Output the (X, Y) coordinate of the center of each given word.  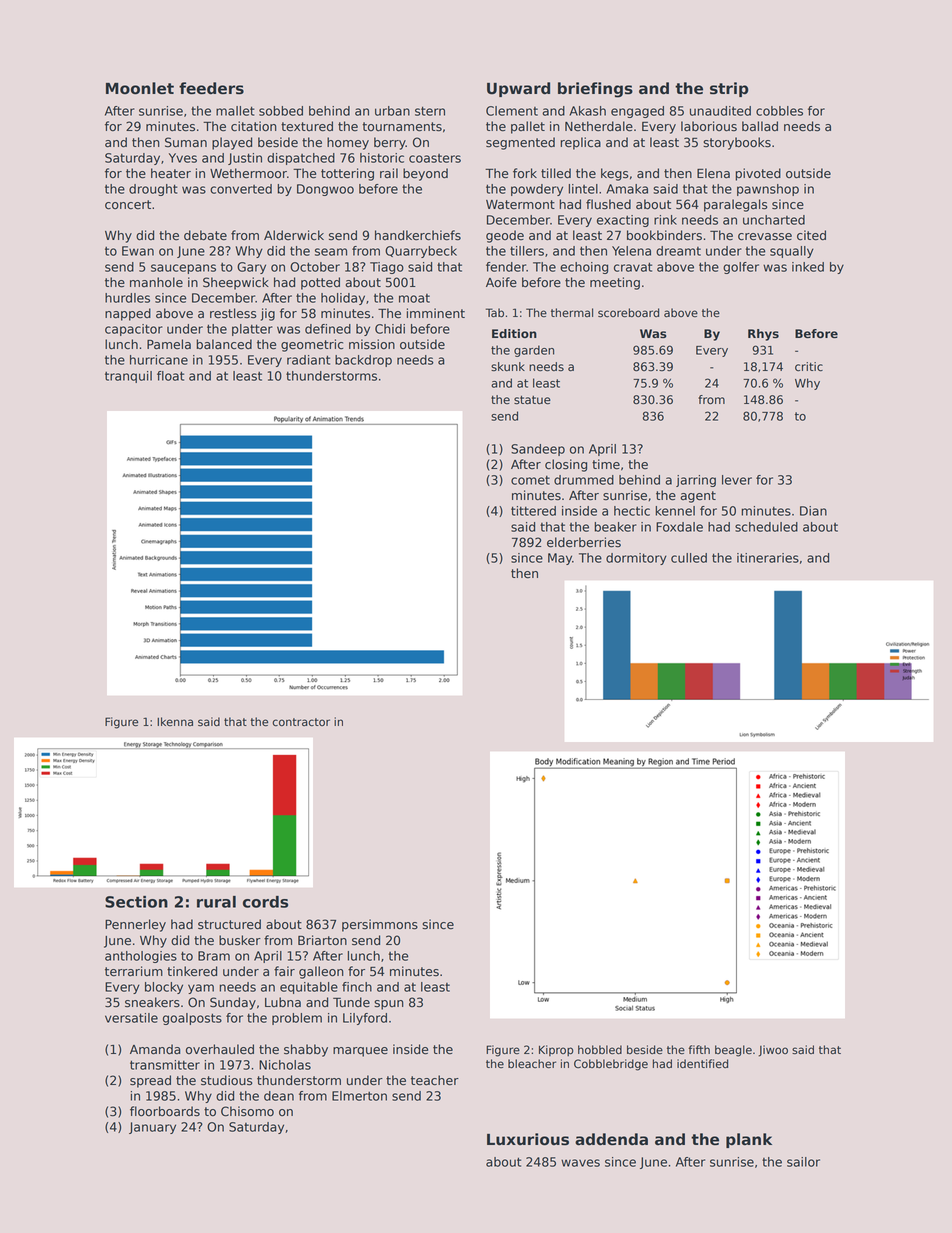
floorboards (165, 1111)
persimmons (380, 925)
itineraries (768, 558)
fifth (699, 1049)
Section (136, 902)
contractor (301, 722)
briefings (595, 90)
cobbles (779, 111)
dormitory (636, 559)
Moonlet (140, 88)
